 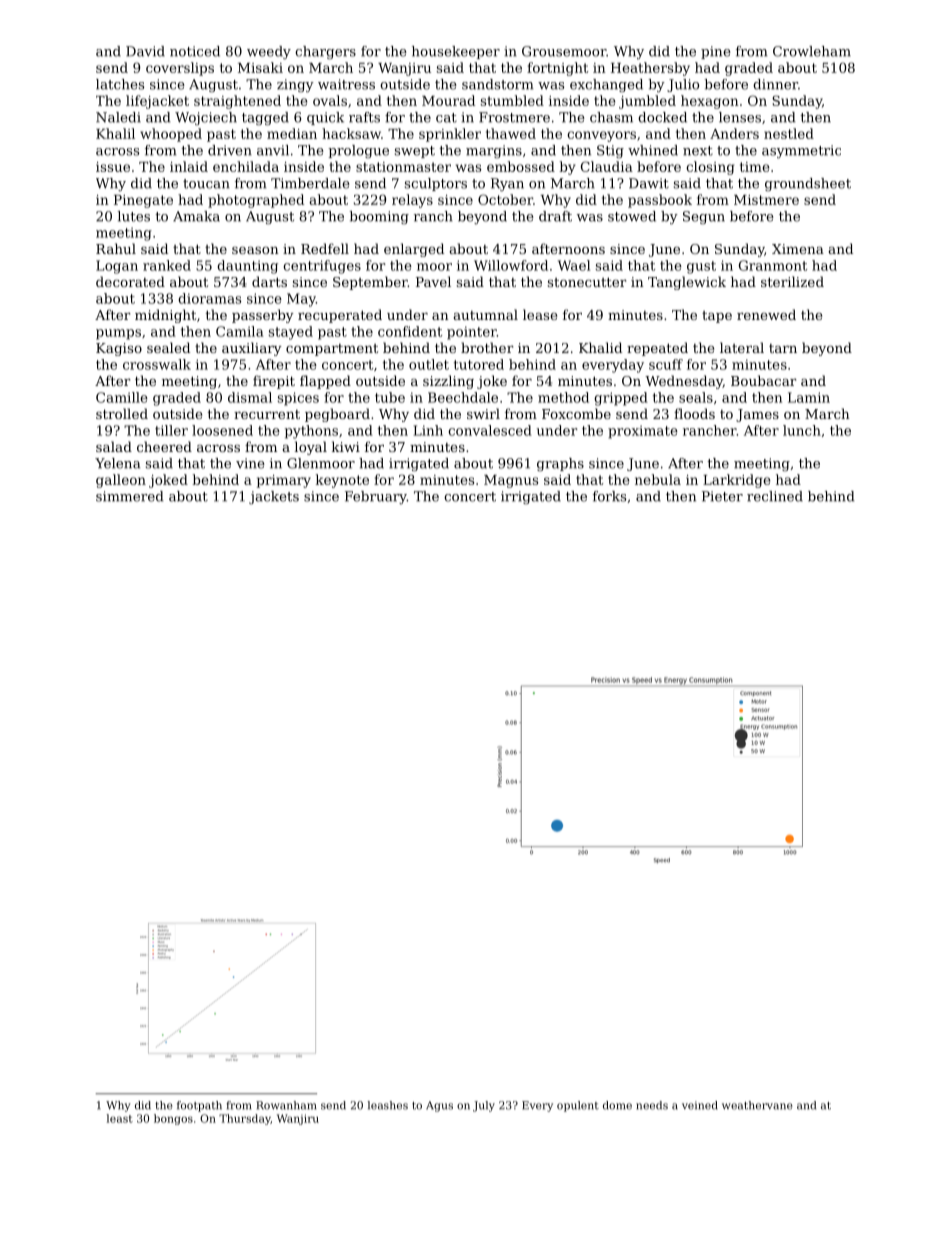 I want to click on tarn, so click(x=783, y=348).
